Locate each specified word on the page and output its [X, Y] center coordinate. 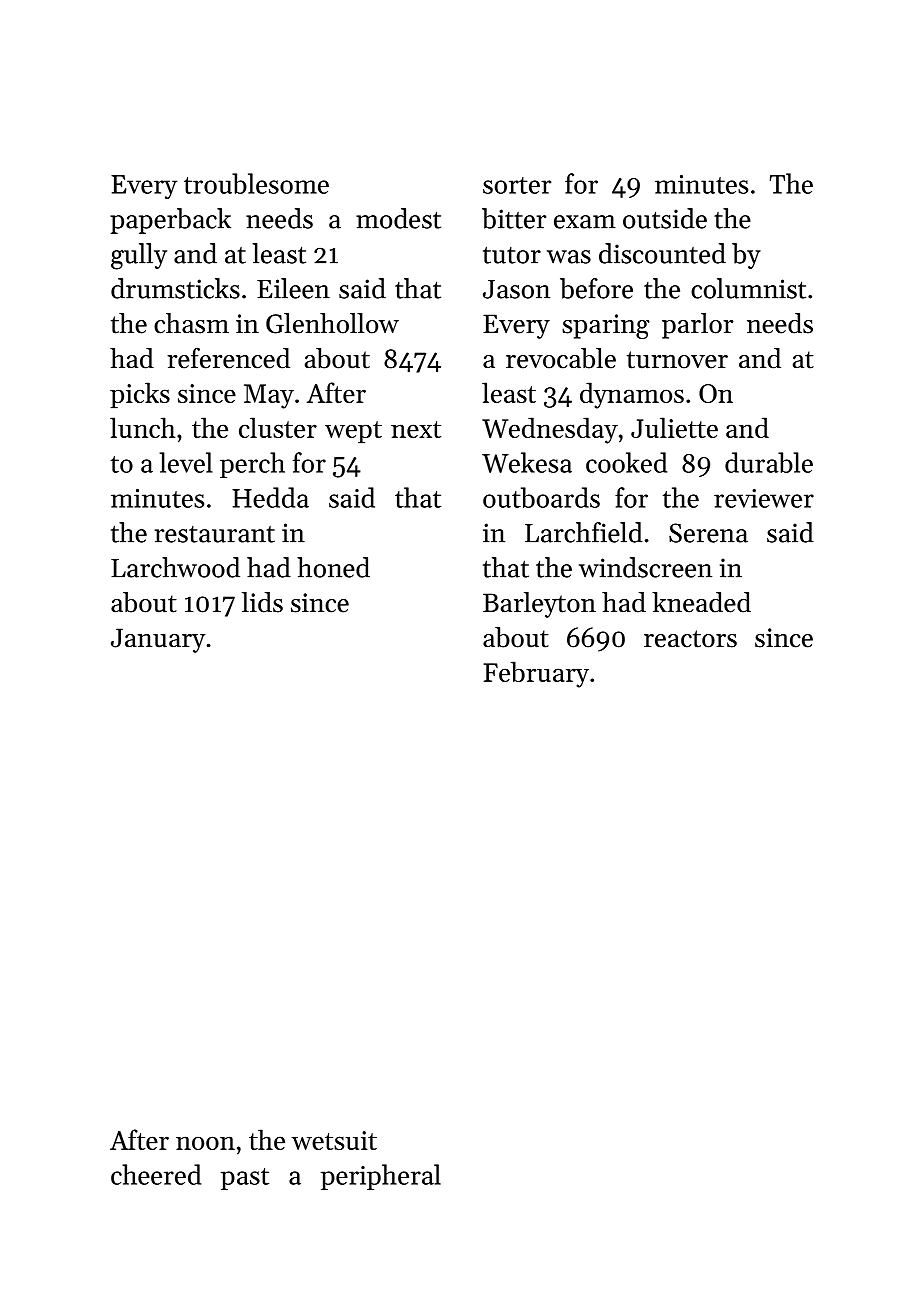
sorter [517, 185]
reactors [690, 639]
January [158, 640]
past [245, 1179]
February [536, 674]
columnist [748, 288]
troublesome [256, 183]
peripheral [381, 1177]
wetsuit [334, 1140]
